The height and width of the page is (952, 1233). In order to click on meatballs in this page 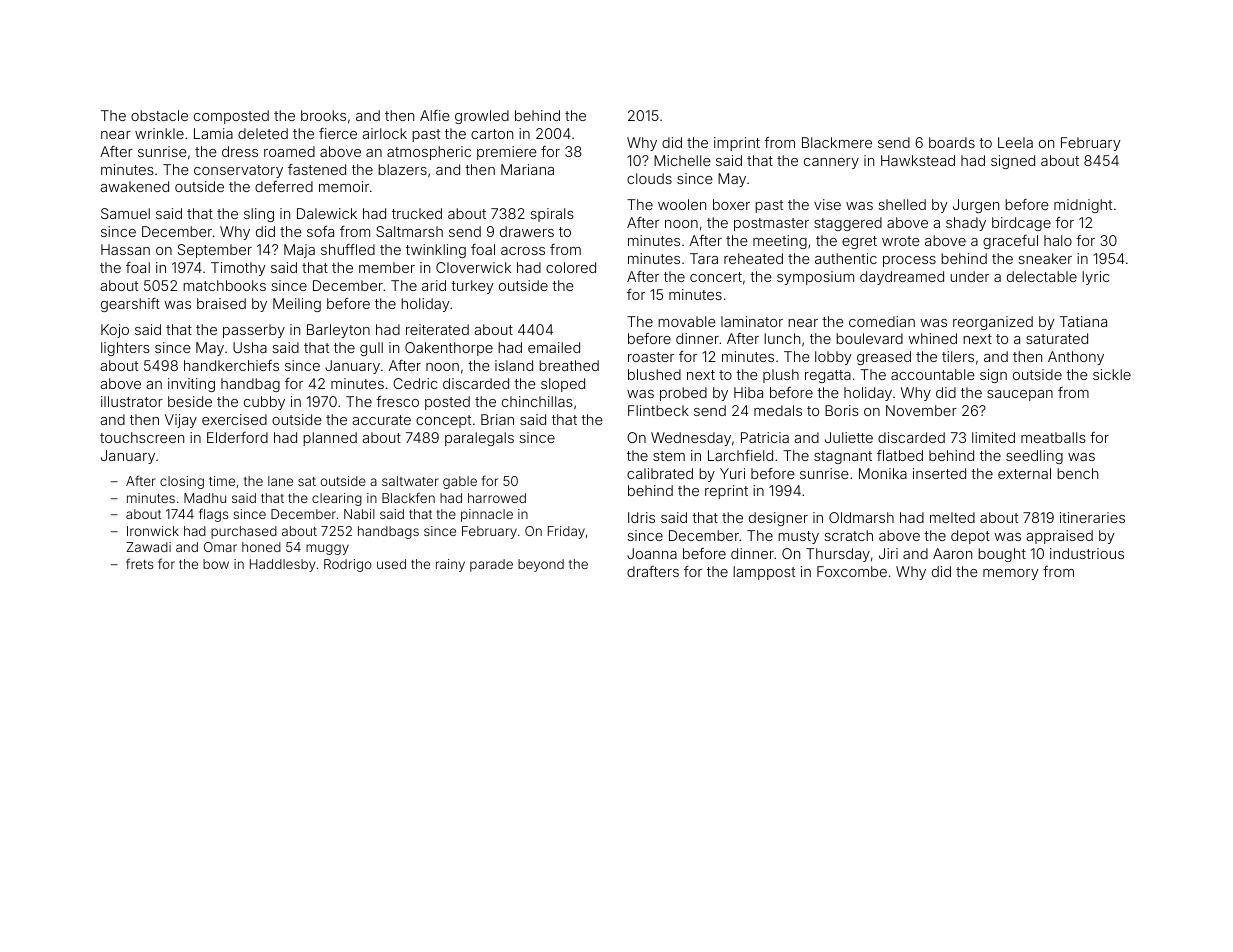, I will do `click(1053, 437)`.
